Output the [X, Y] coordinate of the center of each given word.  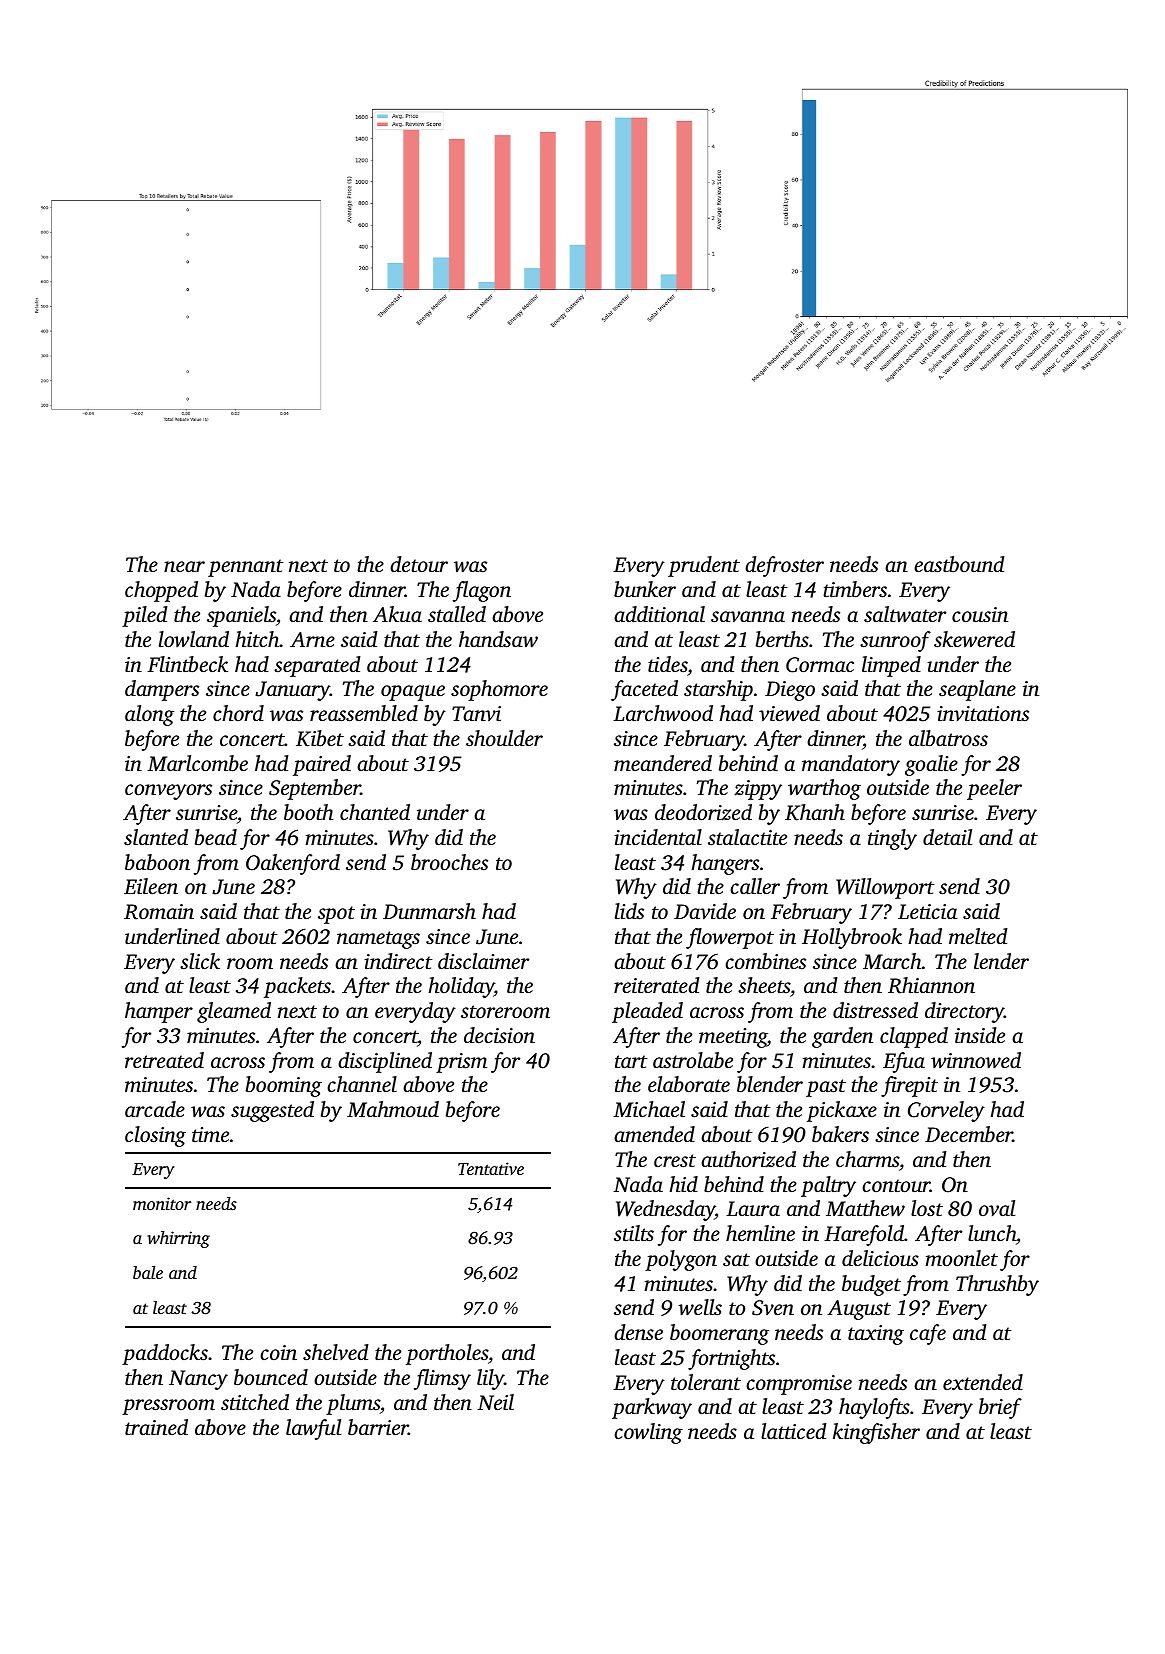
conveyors [168, 792]
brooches [449, 862]
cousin [980, 614]
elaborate [689, 1084]
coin [278, 1352]
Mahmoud [393, 1109]
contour [896, 1185]
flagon [482, 591]
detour [419, 564]
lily [490, 1379]
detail [947, 837]
